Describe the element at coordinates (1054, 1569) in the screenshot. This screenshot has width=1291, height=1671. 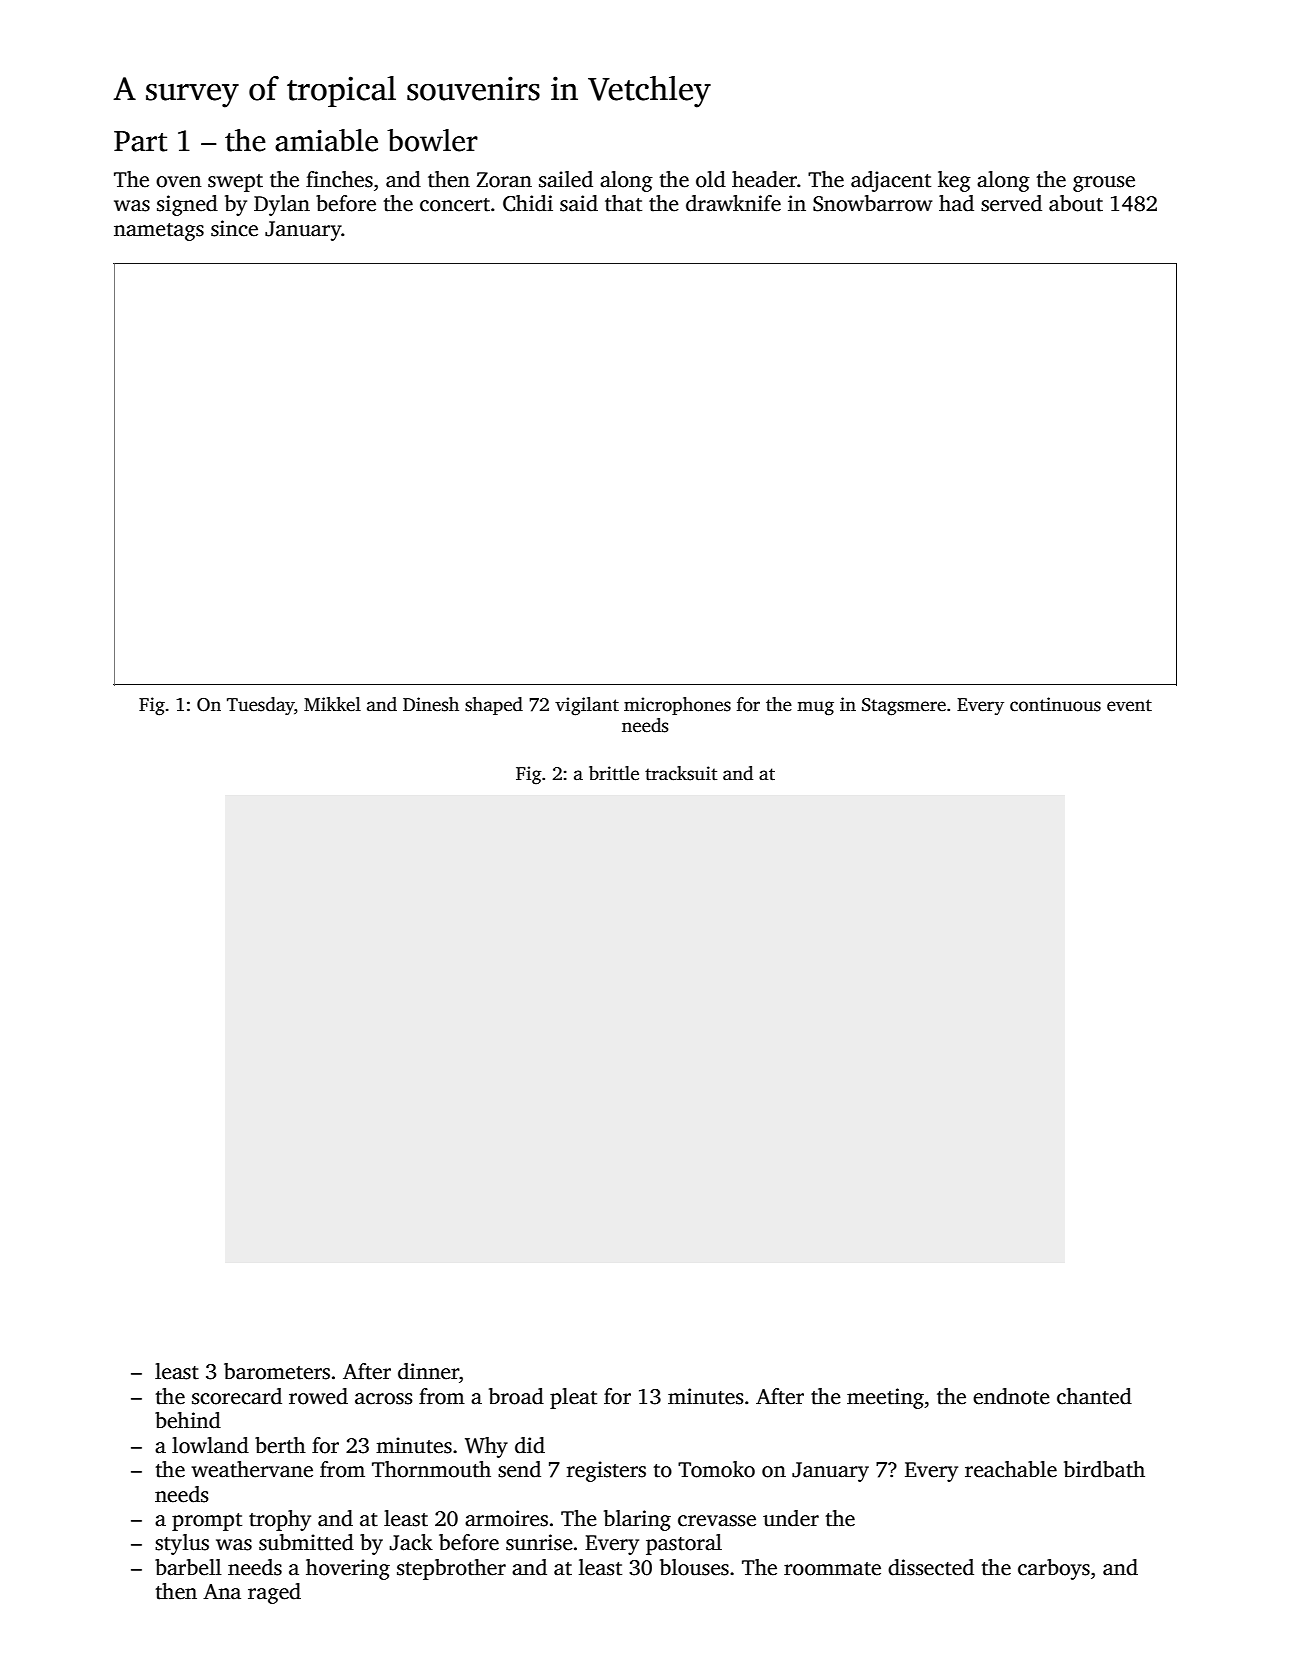
I see `carboys` at that location.
